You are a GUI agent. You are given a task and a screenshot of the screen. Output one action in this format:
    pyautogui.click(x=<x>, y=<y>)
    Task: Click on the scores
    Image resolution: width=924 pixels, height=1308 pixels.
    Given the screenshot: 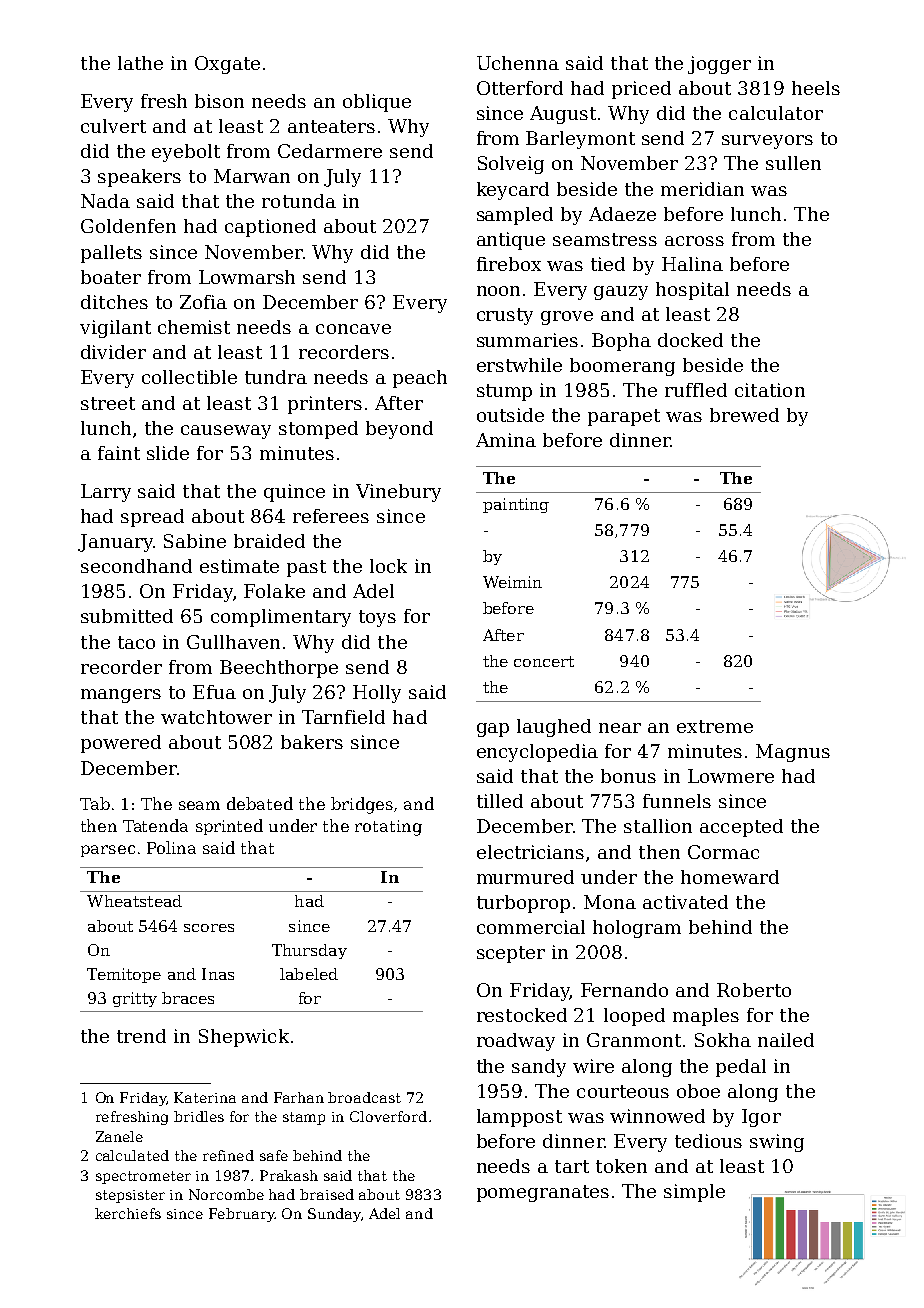 What is the action you would take?
    pyautogui.click(x=209, y=928)
